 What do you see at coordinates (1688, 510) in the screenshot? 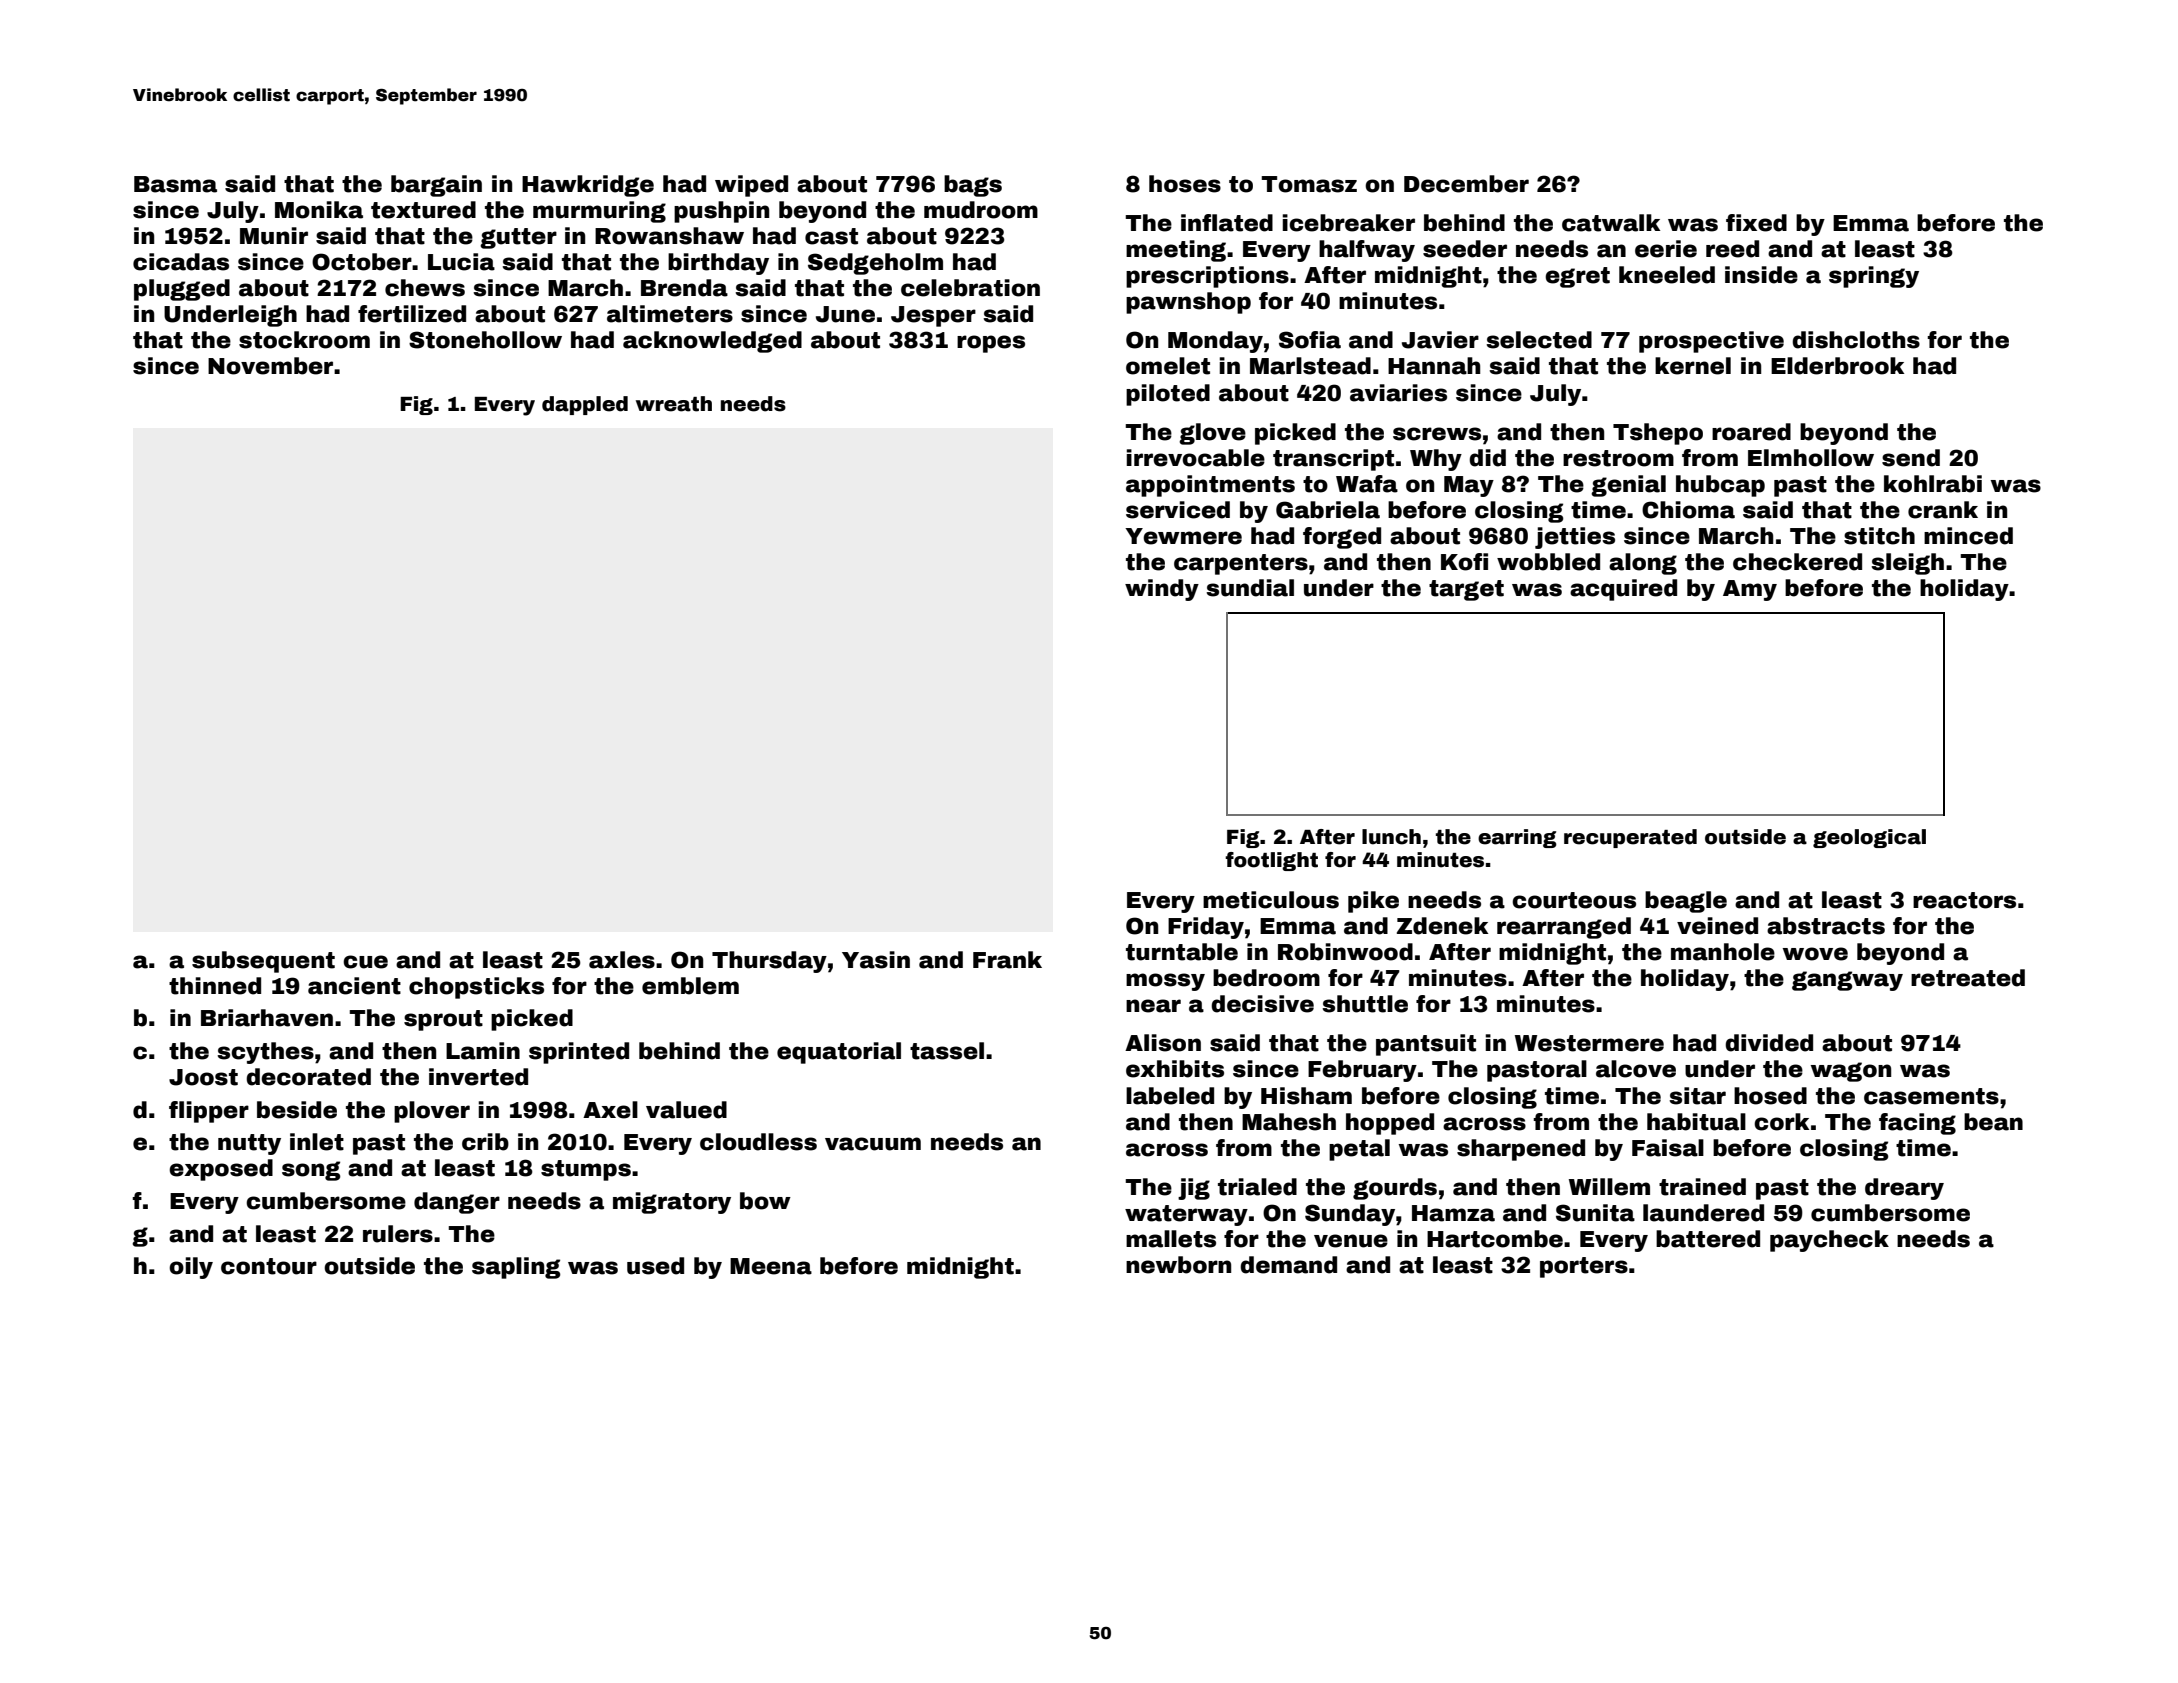
I see `Chioma` at bounding box center [1688, 510].
